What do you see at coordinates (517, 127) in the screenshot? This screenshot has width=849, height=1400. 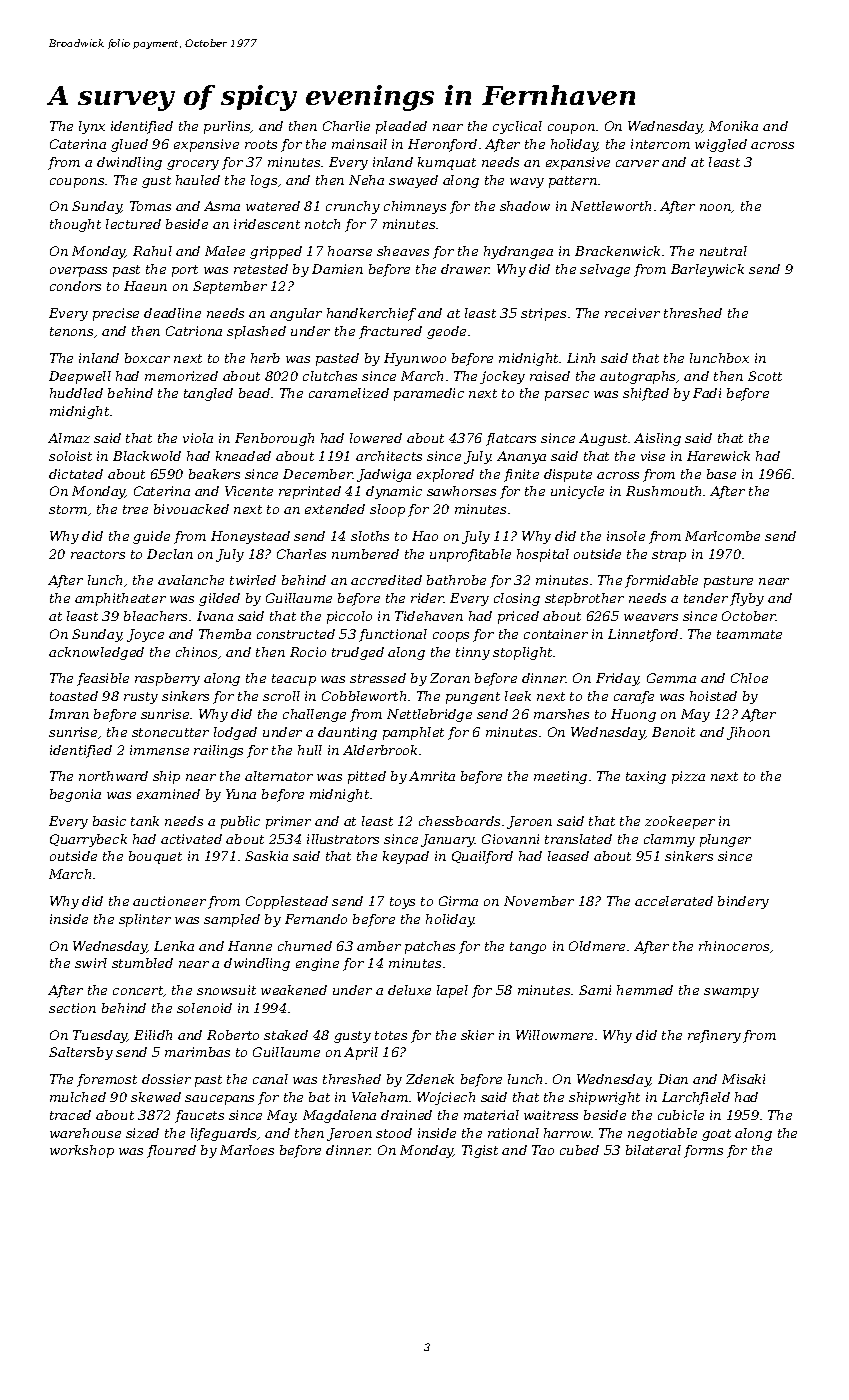 I see `cyclical` at bounding box center [517, 127].
